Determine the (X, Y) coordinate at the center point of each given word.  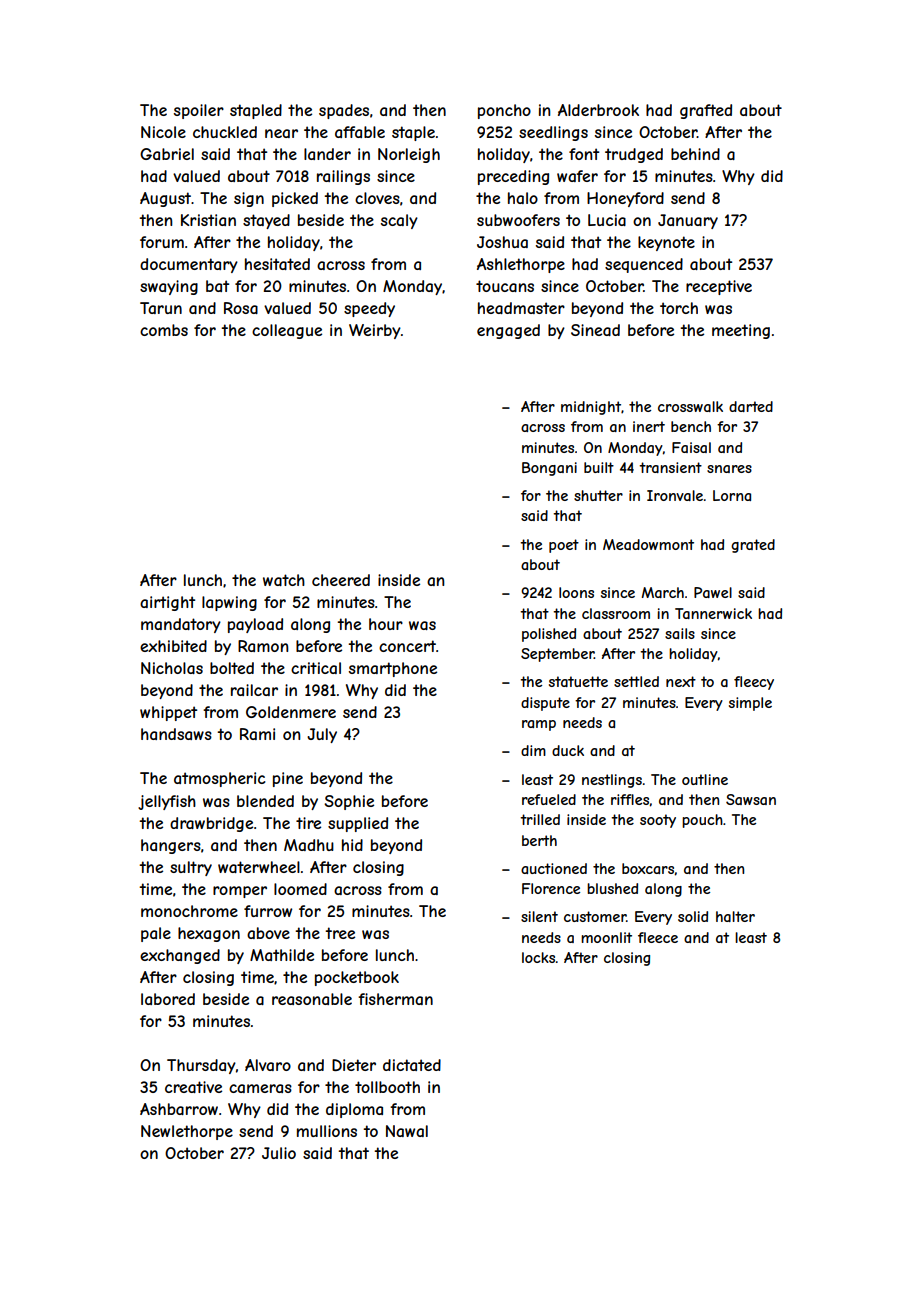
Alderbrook (598, 110)
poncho (504, 111)
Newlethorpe (187, 1132)
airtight (167, 603)
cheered (341, 580)
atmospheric (219, 779)
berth (539, 840)
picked (295, 199)
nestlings (612, 781)
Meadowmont (648, 544)
